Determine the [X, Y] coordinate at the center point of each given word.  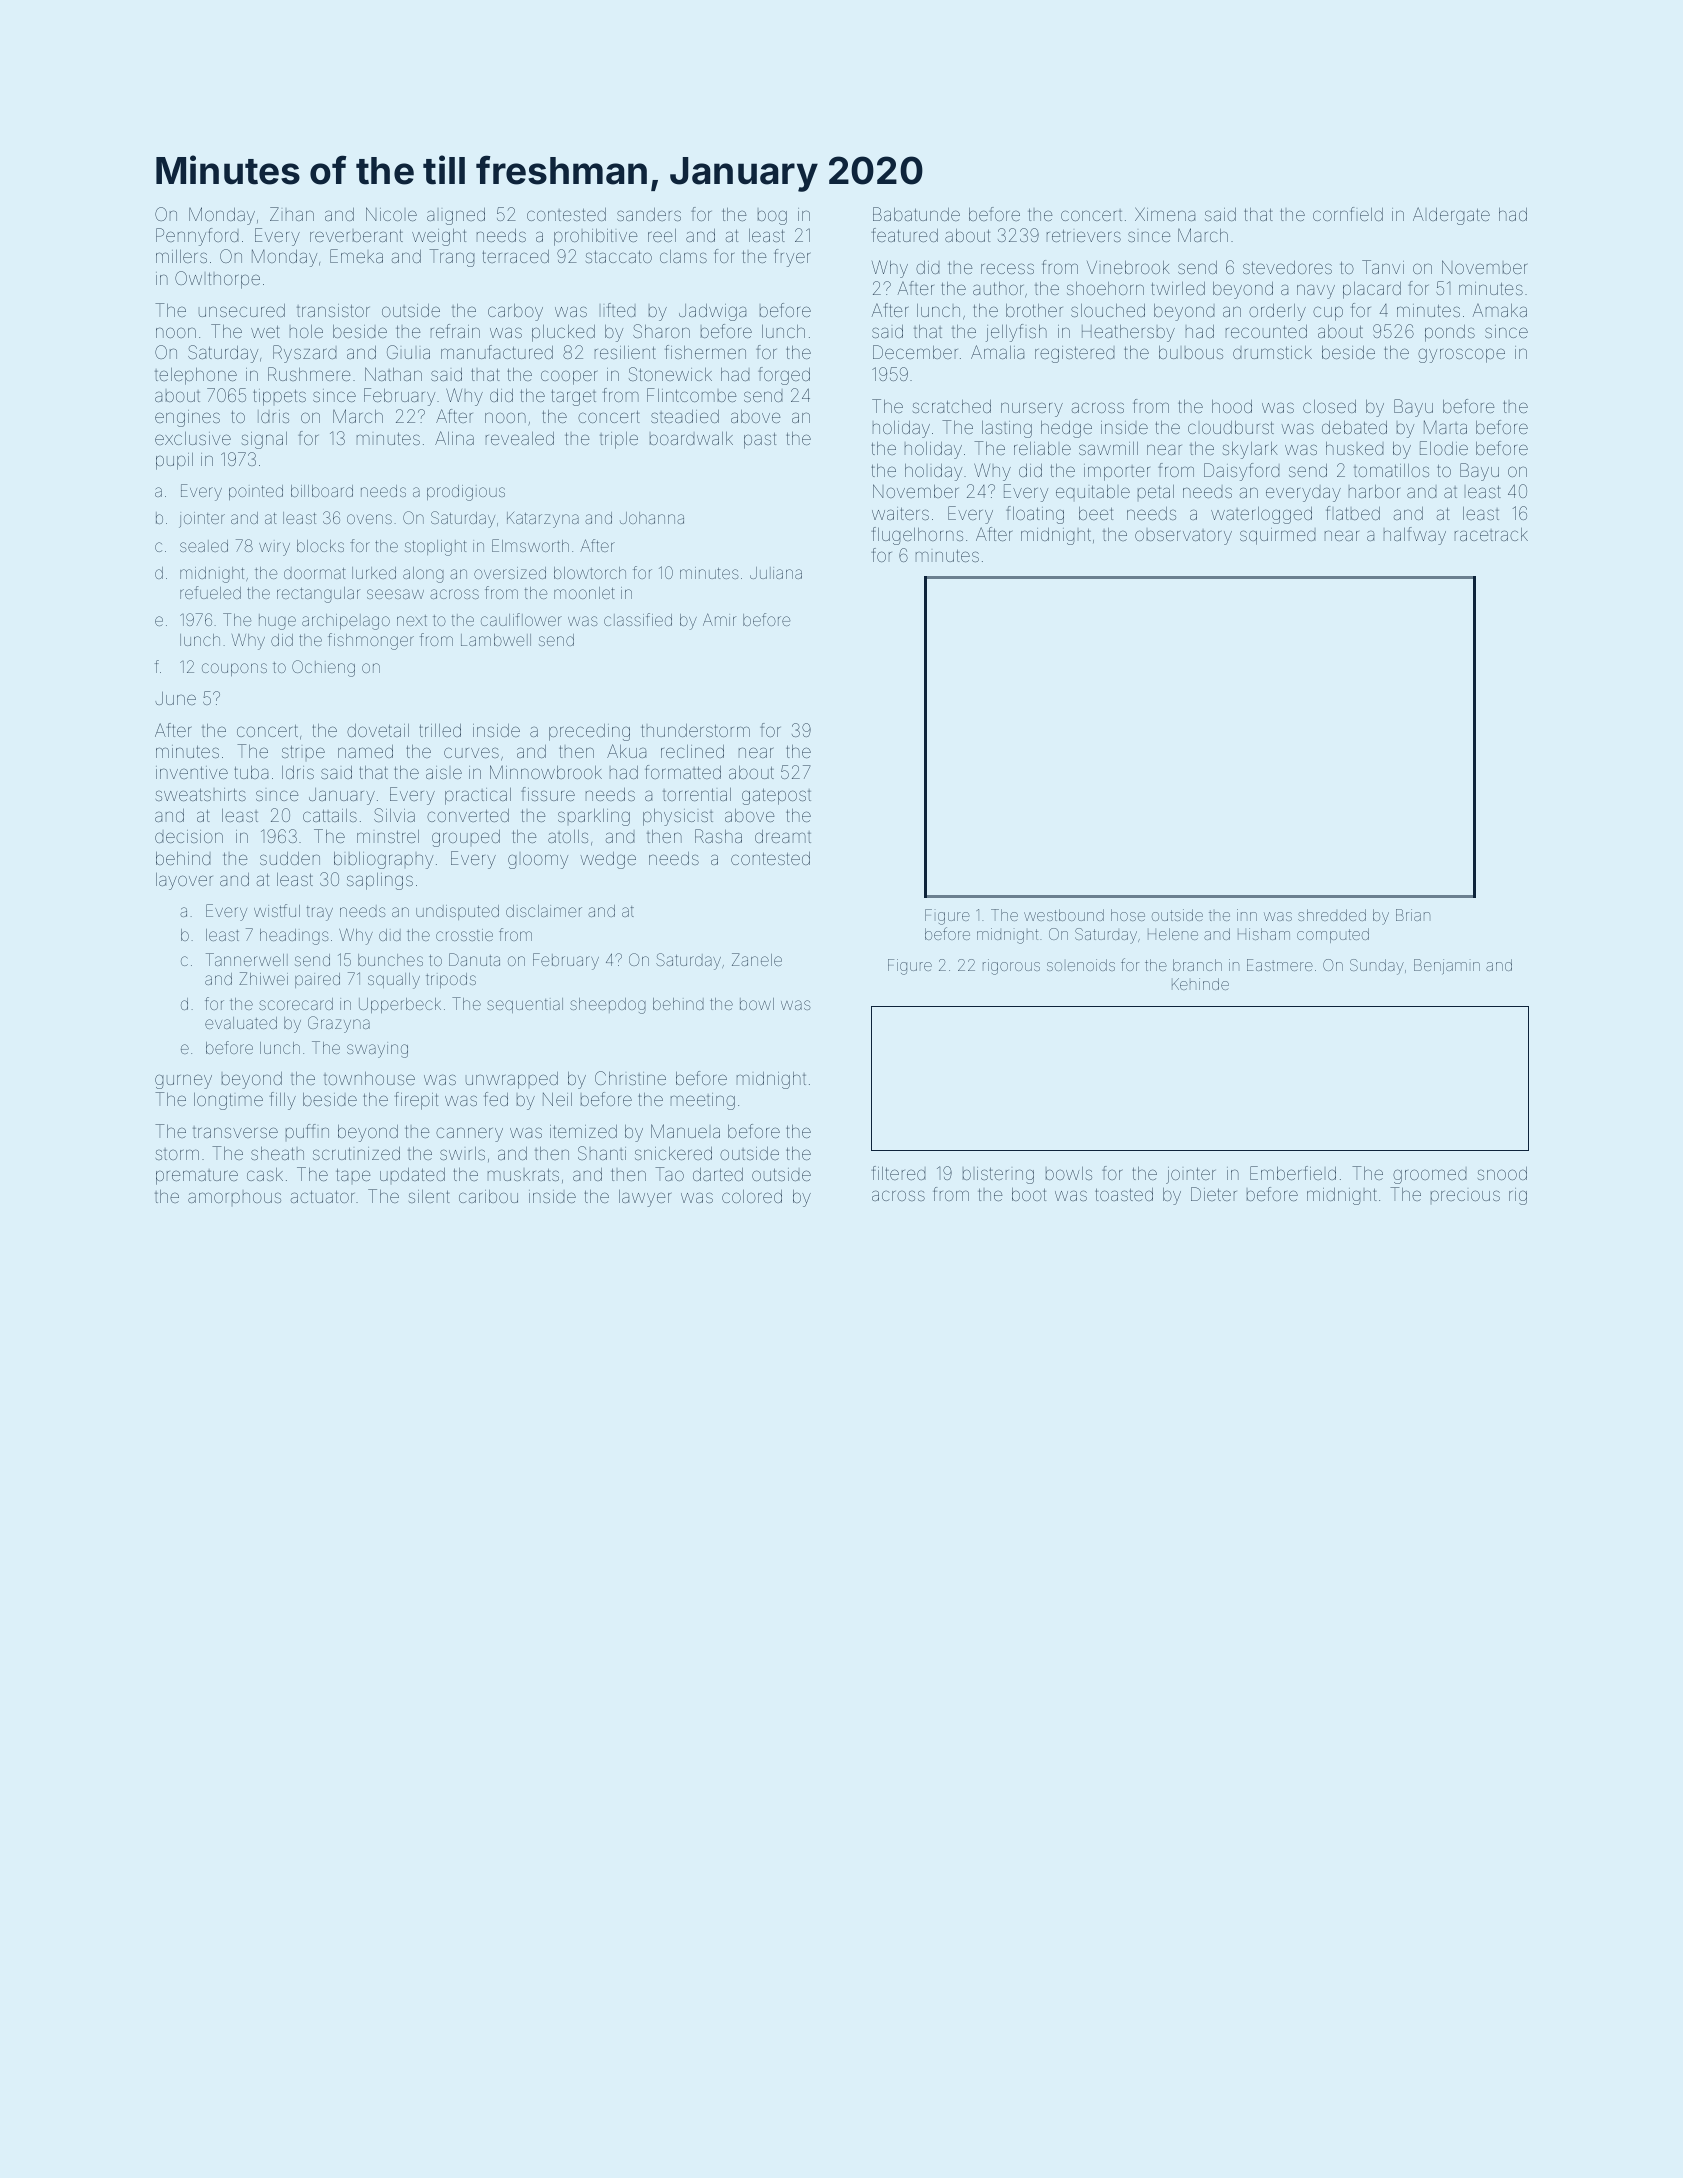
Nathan [393, 374]
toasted [1124, 1194]
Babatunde [916, 214]
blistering [998, 1175]
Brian [1413, 915]
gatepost [776, 797]
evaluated [241, 1023]
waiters [900, 513]
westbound [1064, 915]
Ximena [1165, 214]
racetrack [1491, 534]
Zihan [292, 214]
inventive [192, 772]
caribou [488, 1196]
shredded [1332, 915]
